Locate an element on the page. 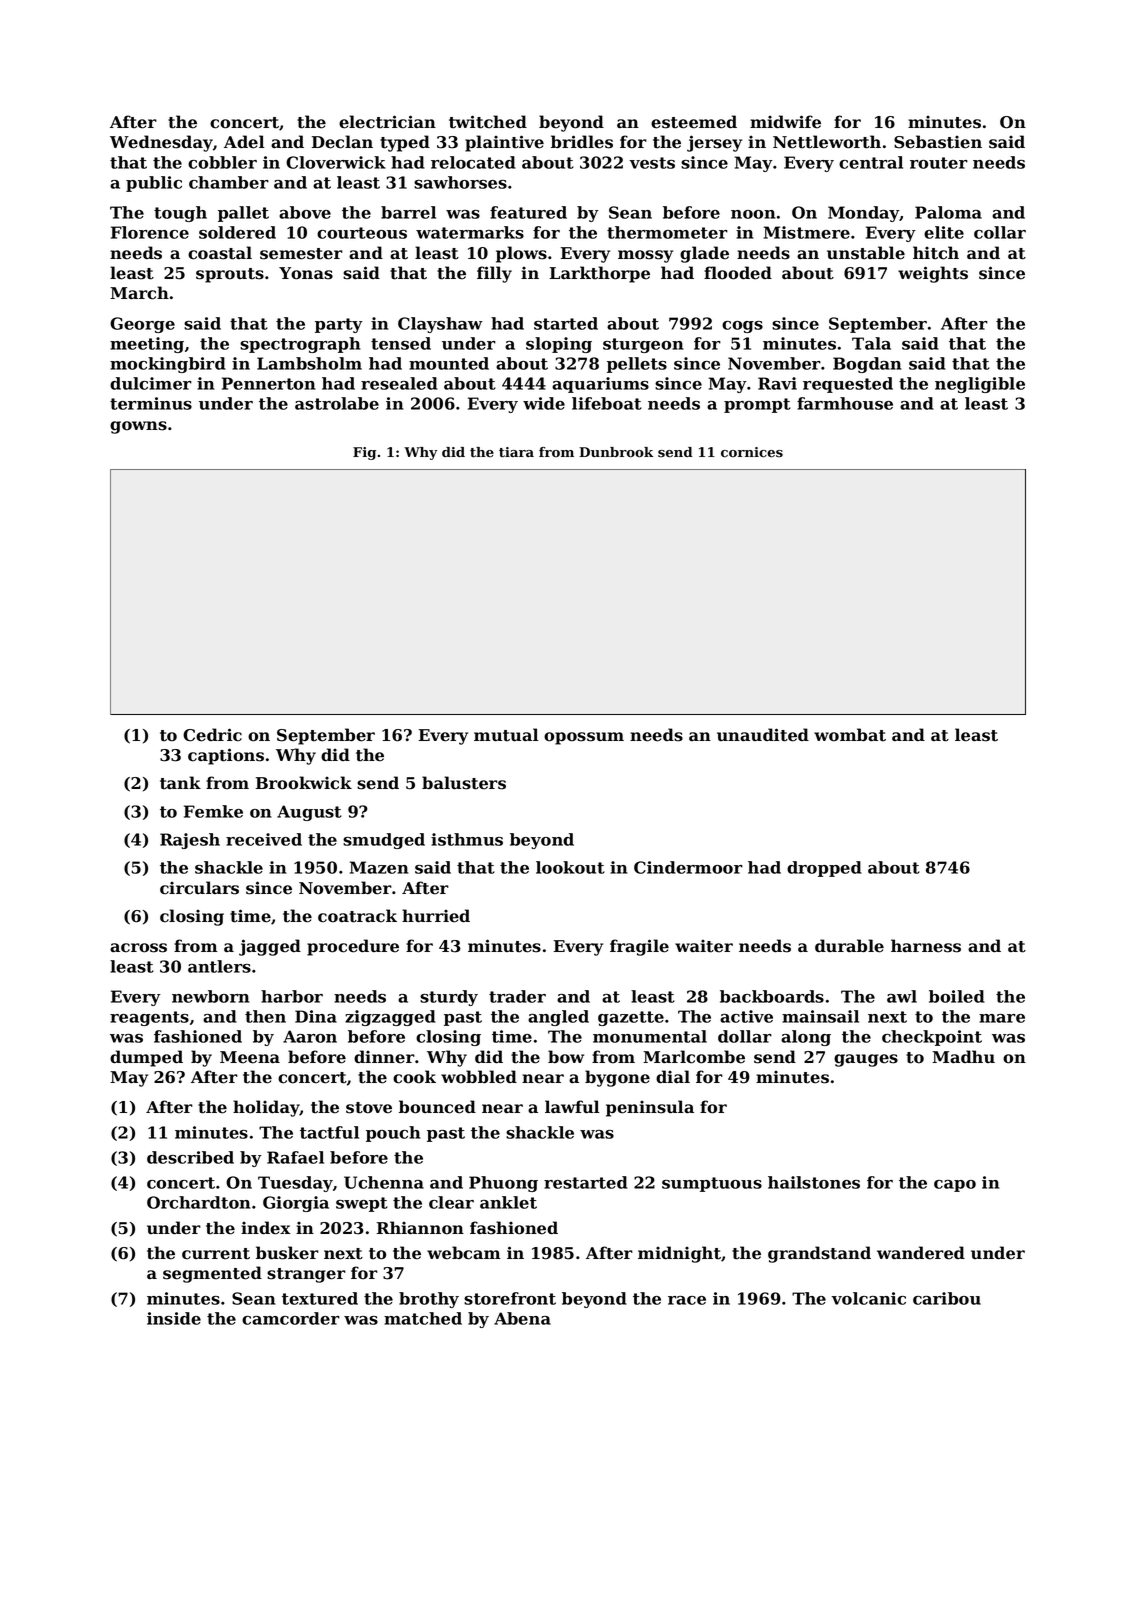  Meena is located at coordinates (250, 1057).
